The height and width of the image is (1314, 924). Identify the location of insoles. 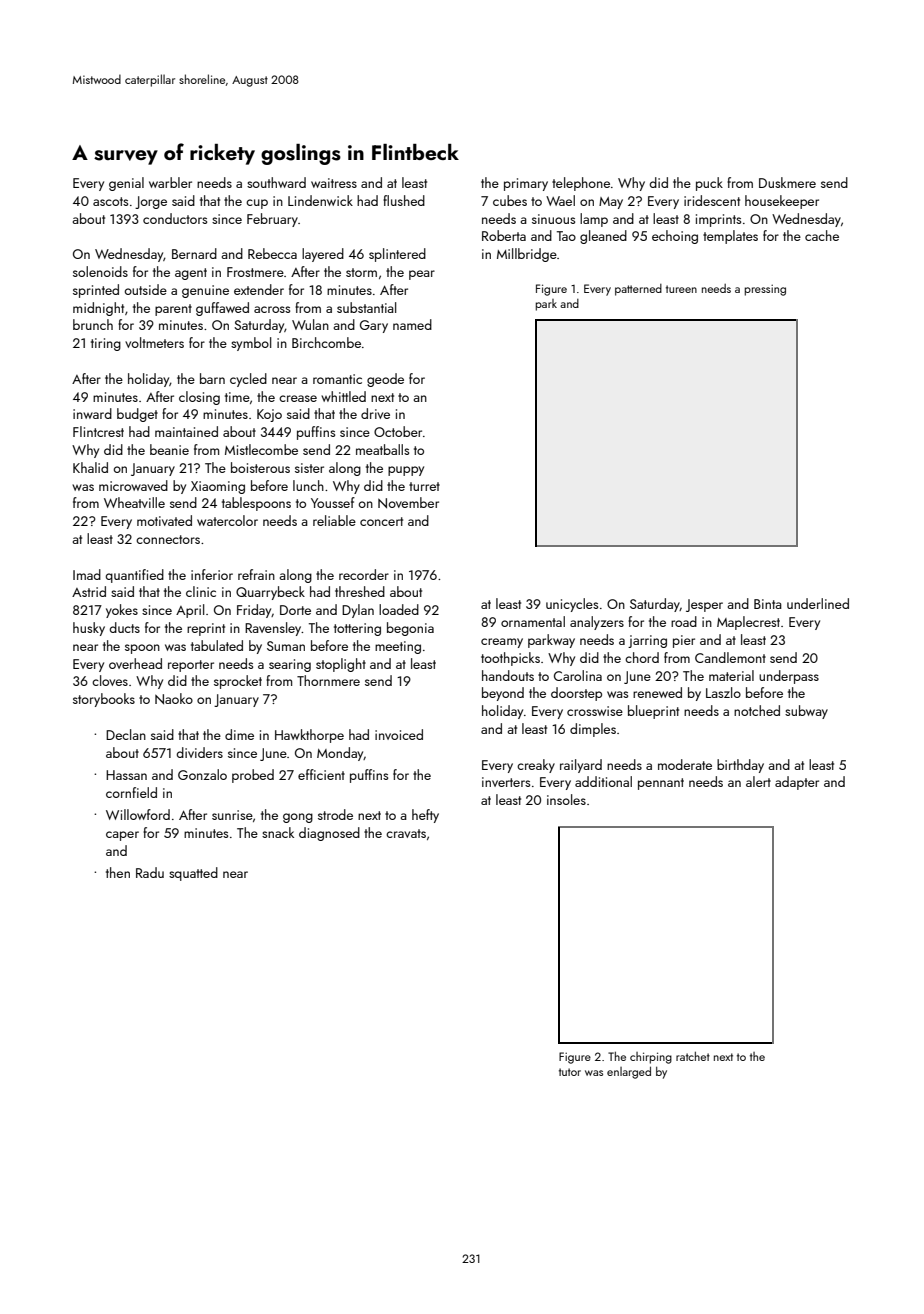
(566, 799).
